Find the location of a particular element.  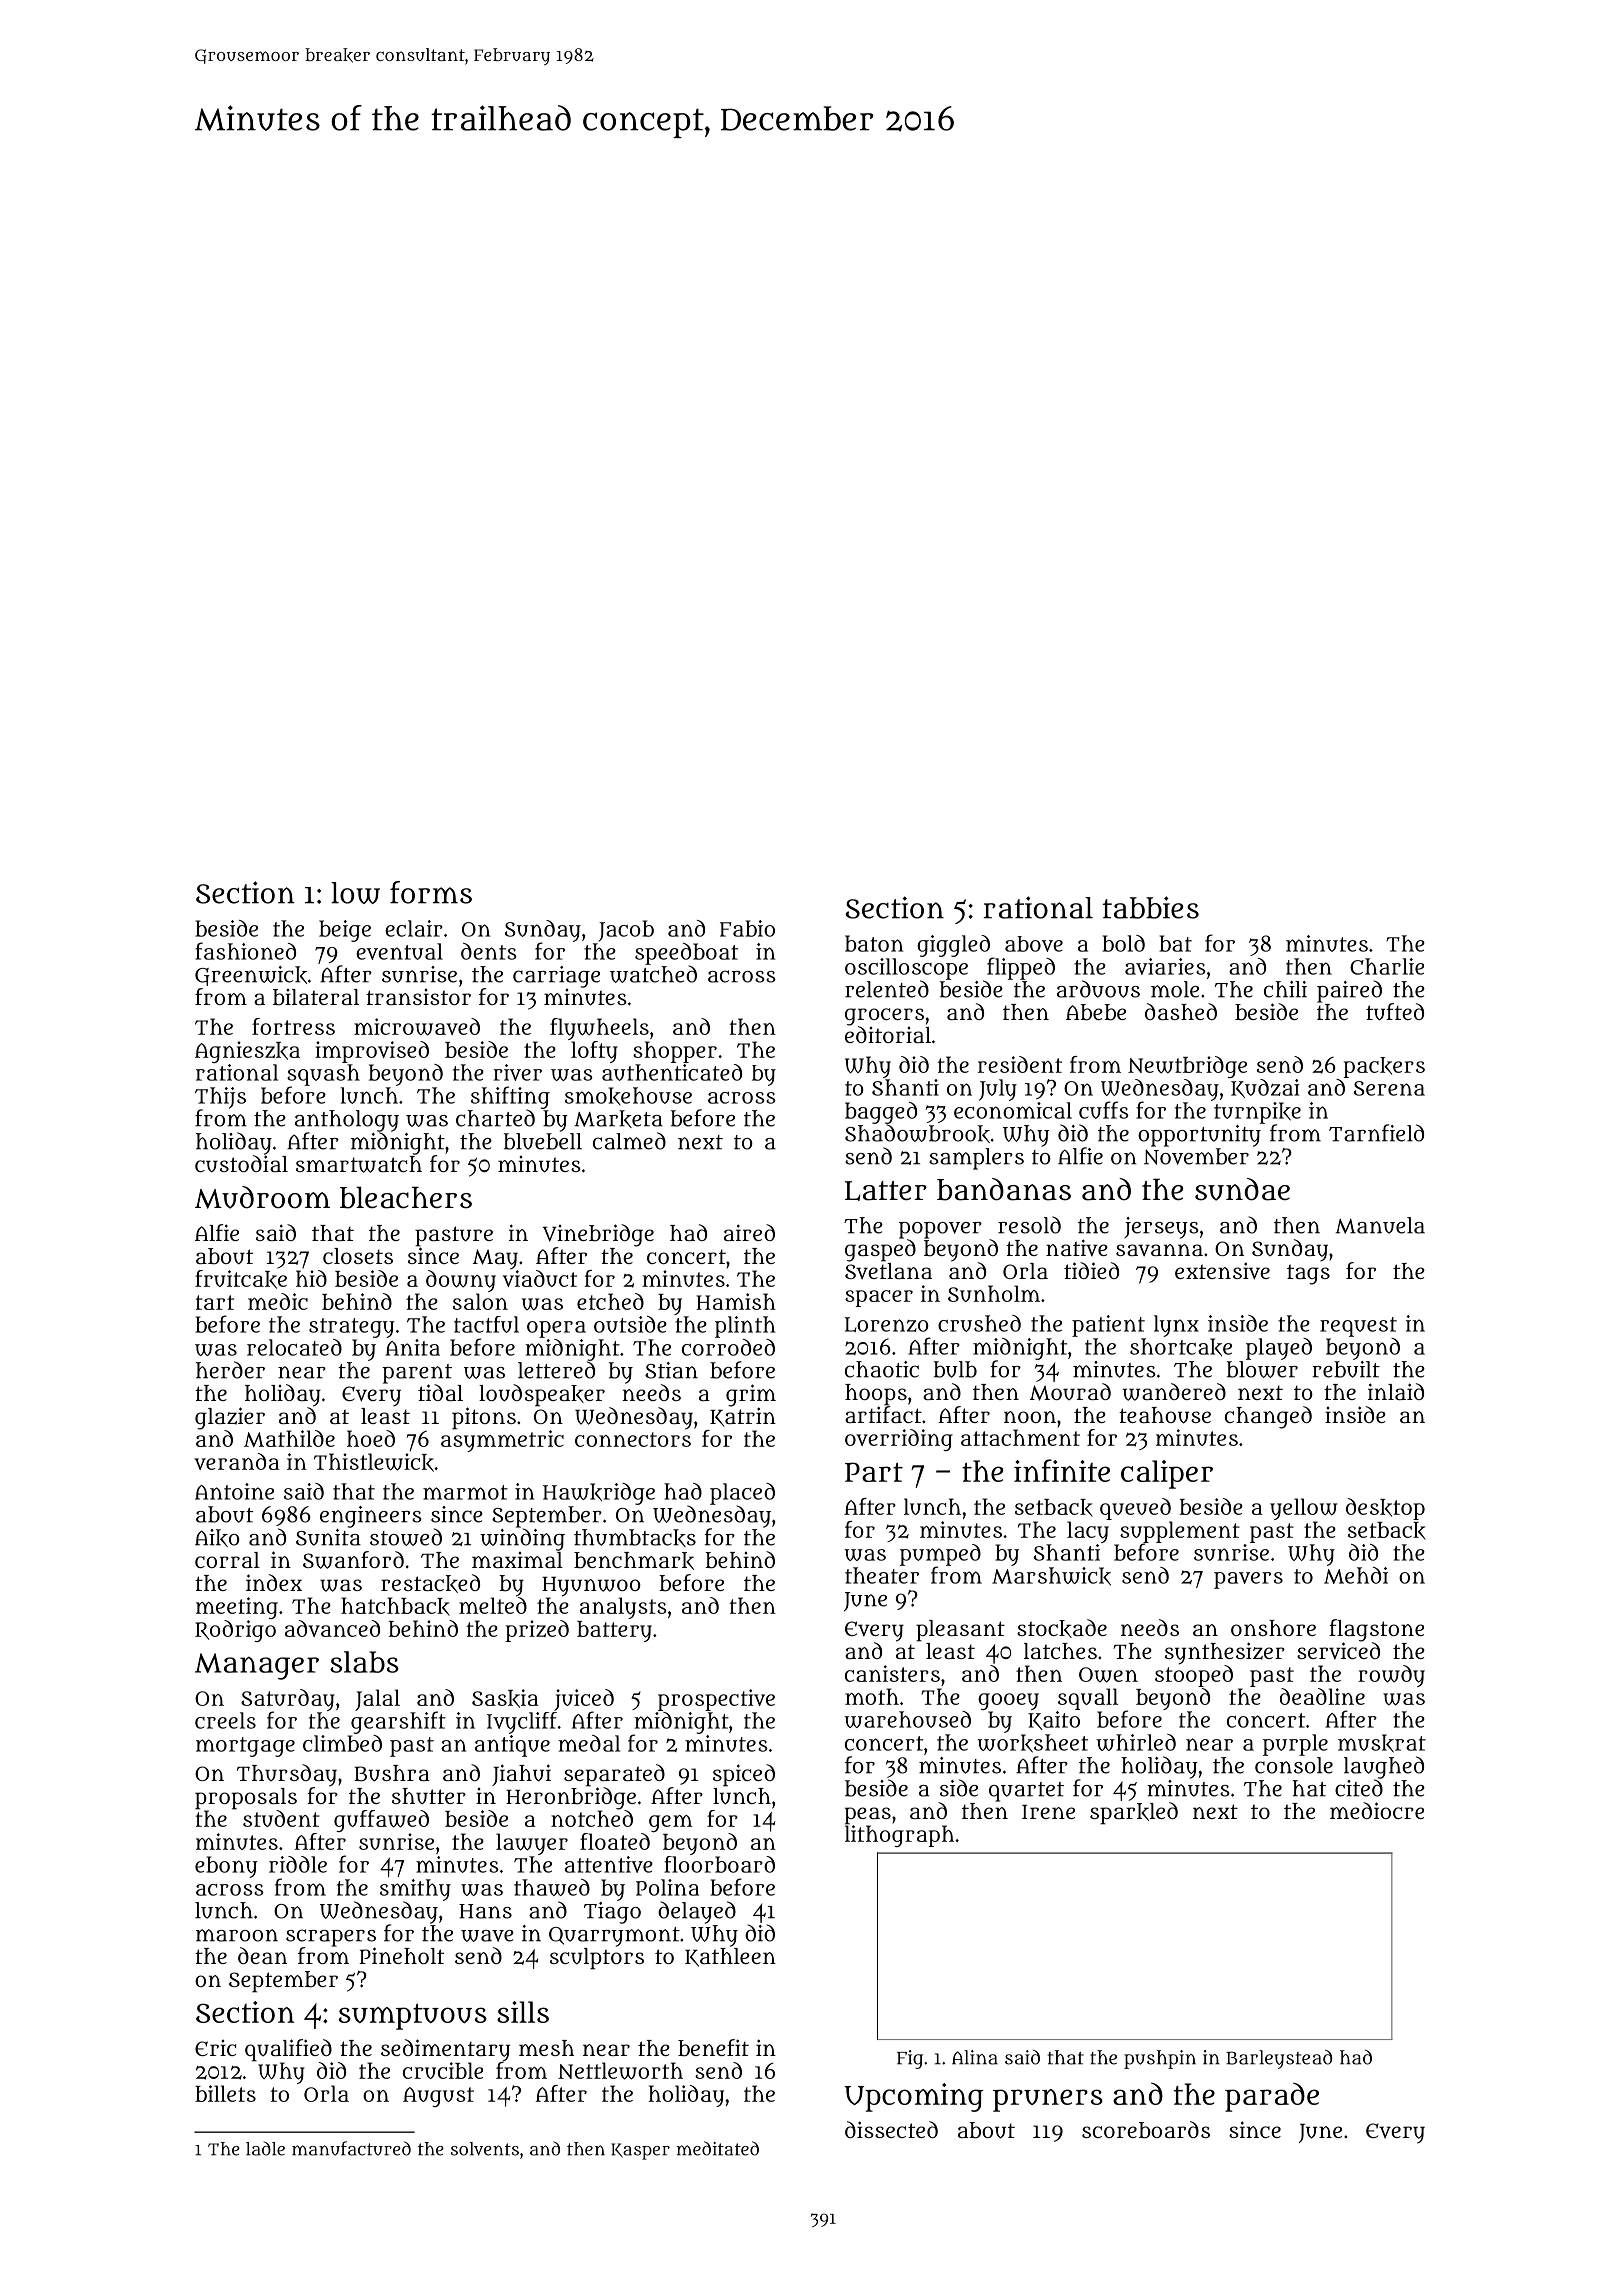

battery is located at coordinates (614, 1631).
